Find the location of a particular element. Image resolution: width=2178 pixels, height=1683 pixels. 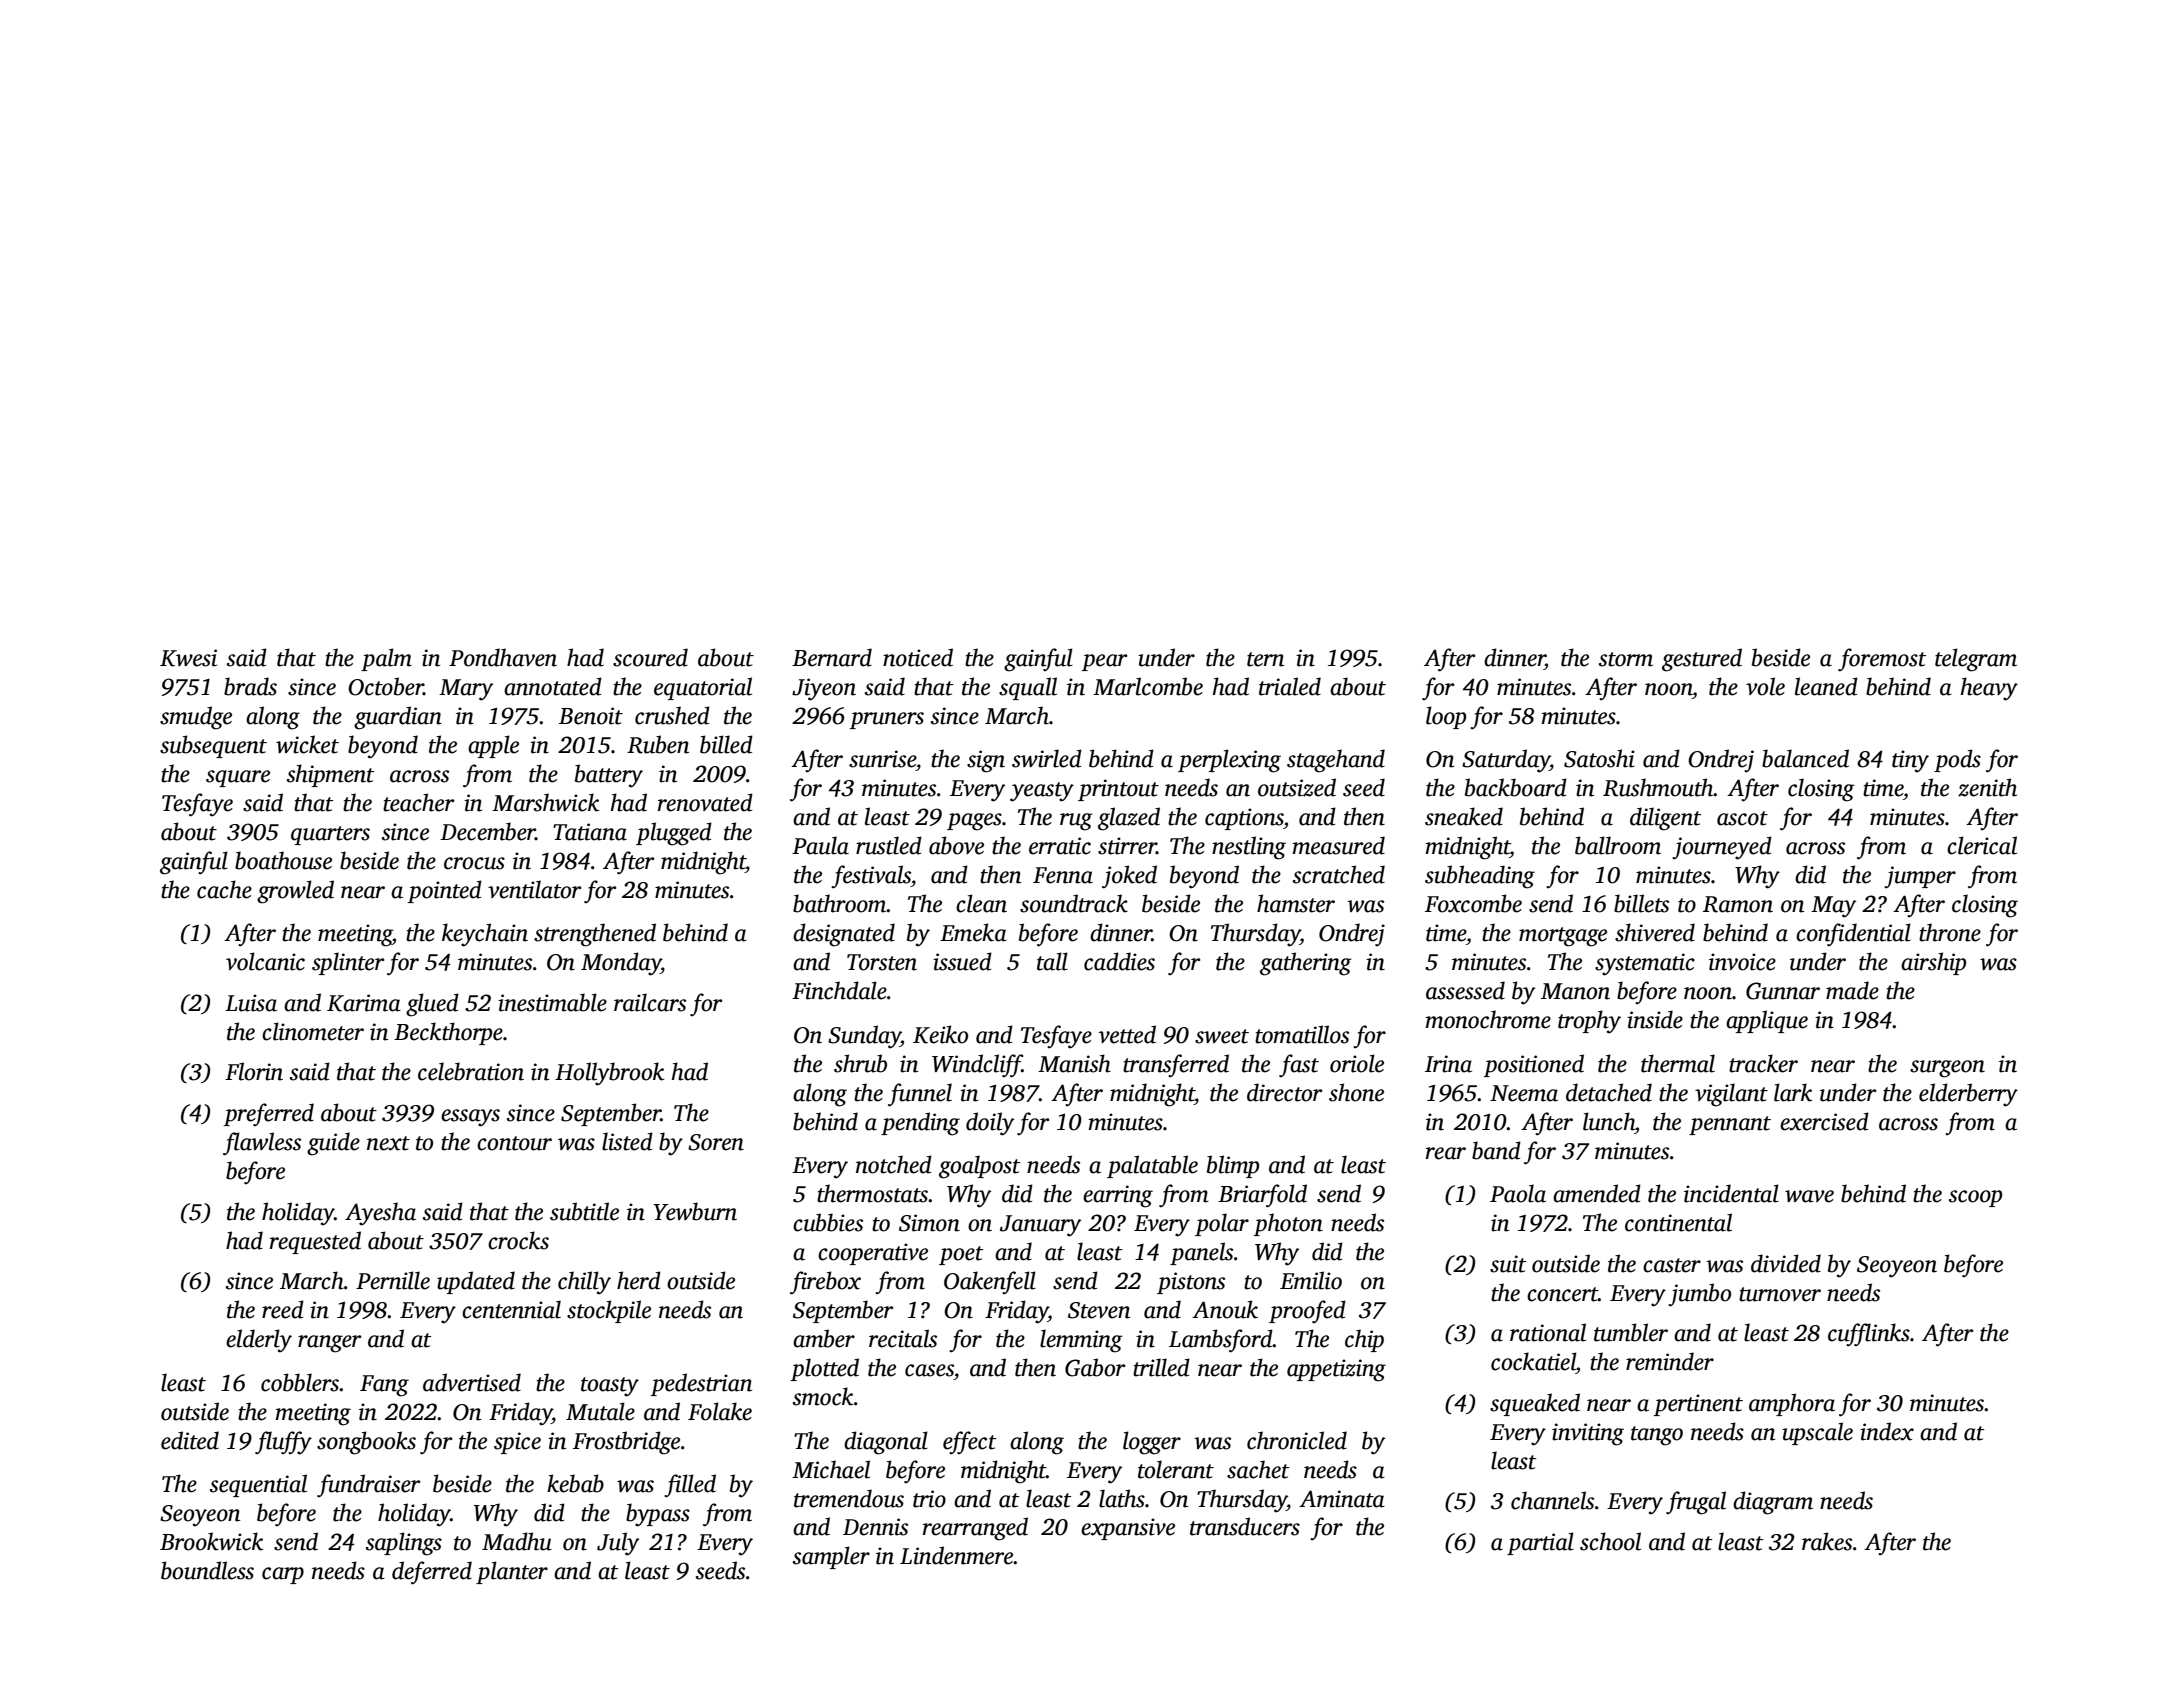

sequential is located at coordinates (258, 1485).
